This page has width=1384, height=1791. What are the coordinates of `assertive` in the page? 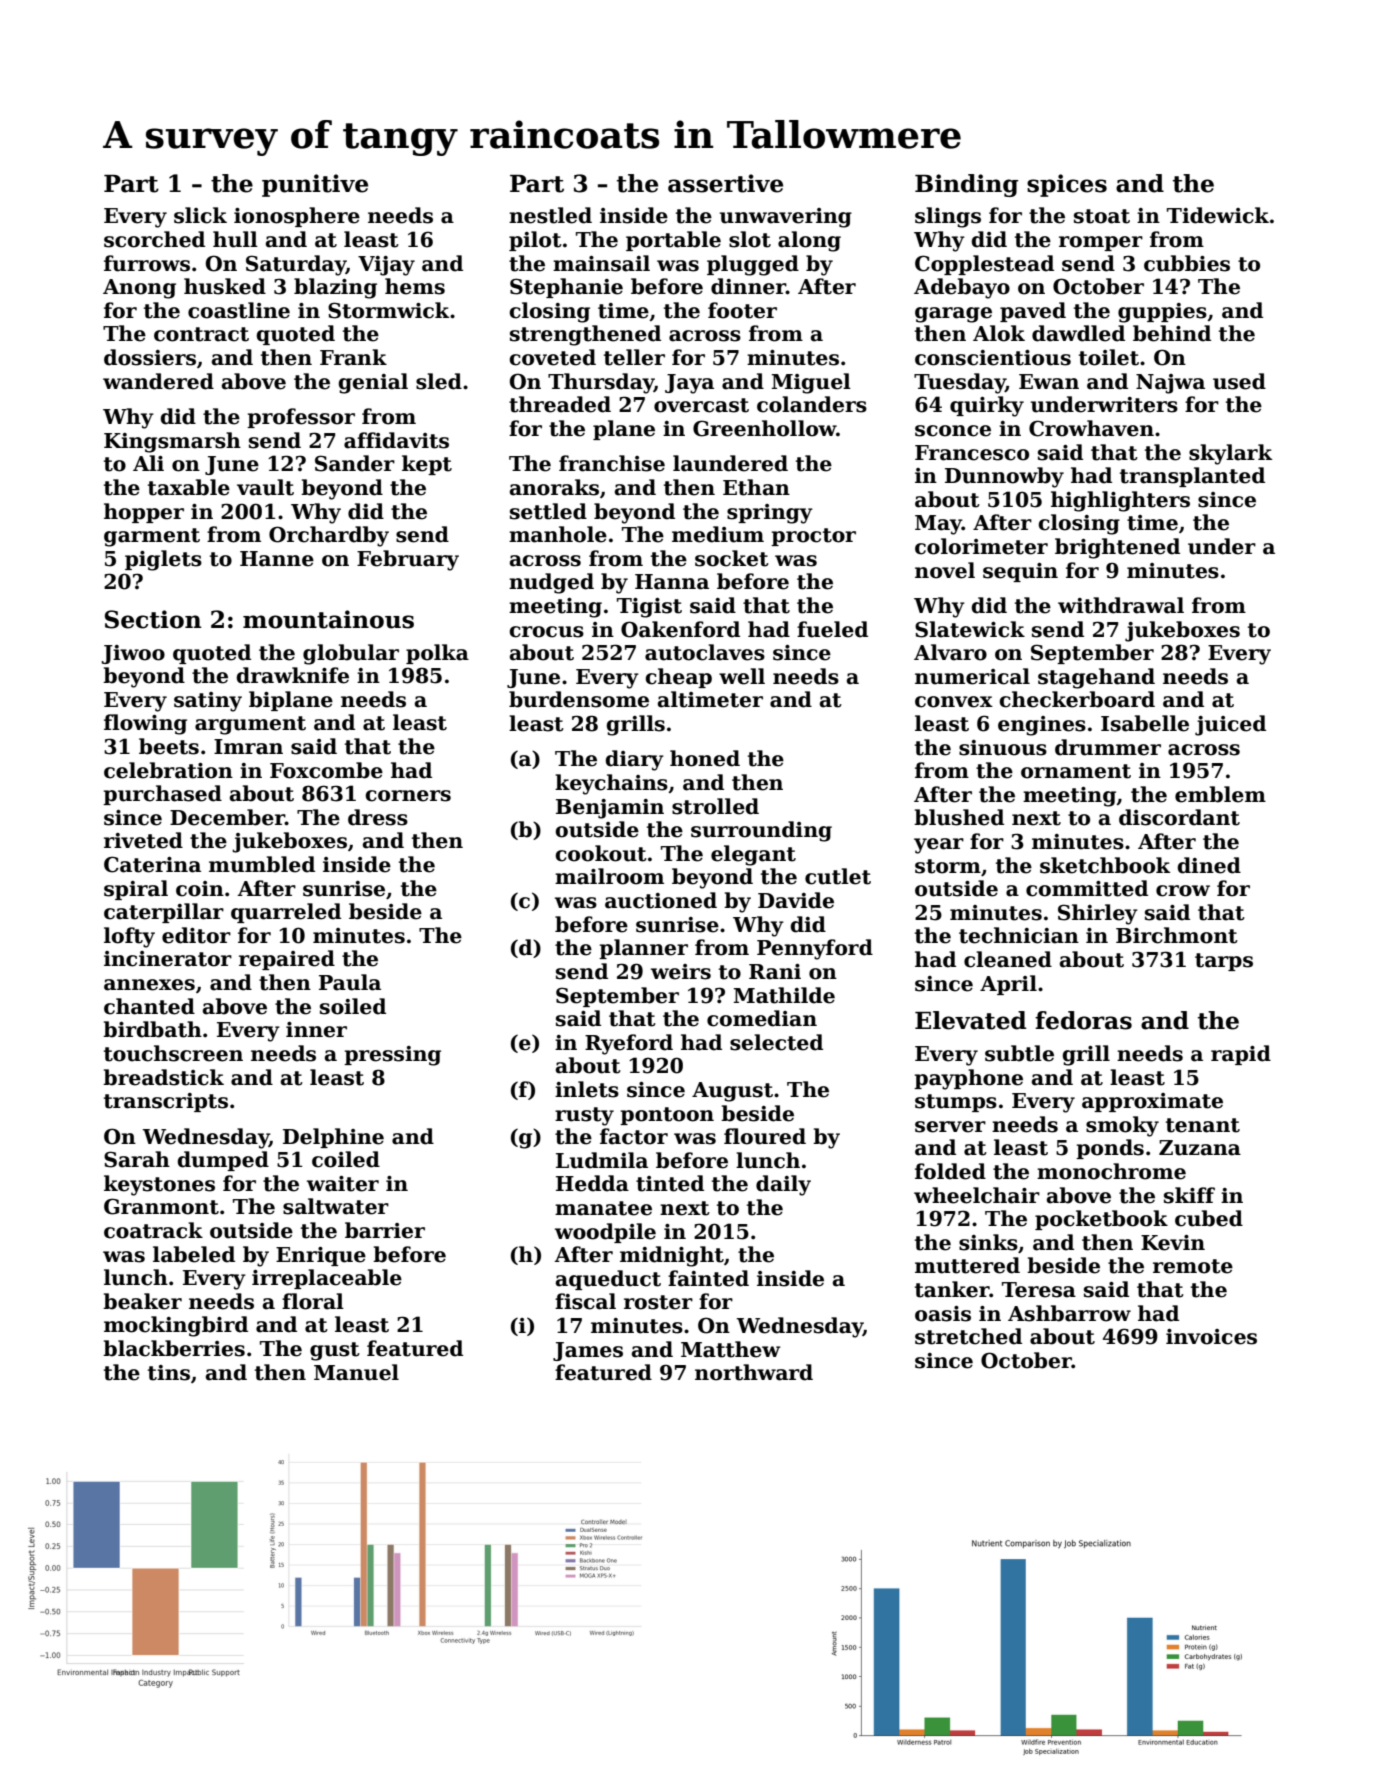 It's located at (725, 183).
